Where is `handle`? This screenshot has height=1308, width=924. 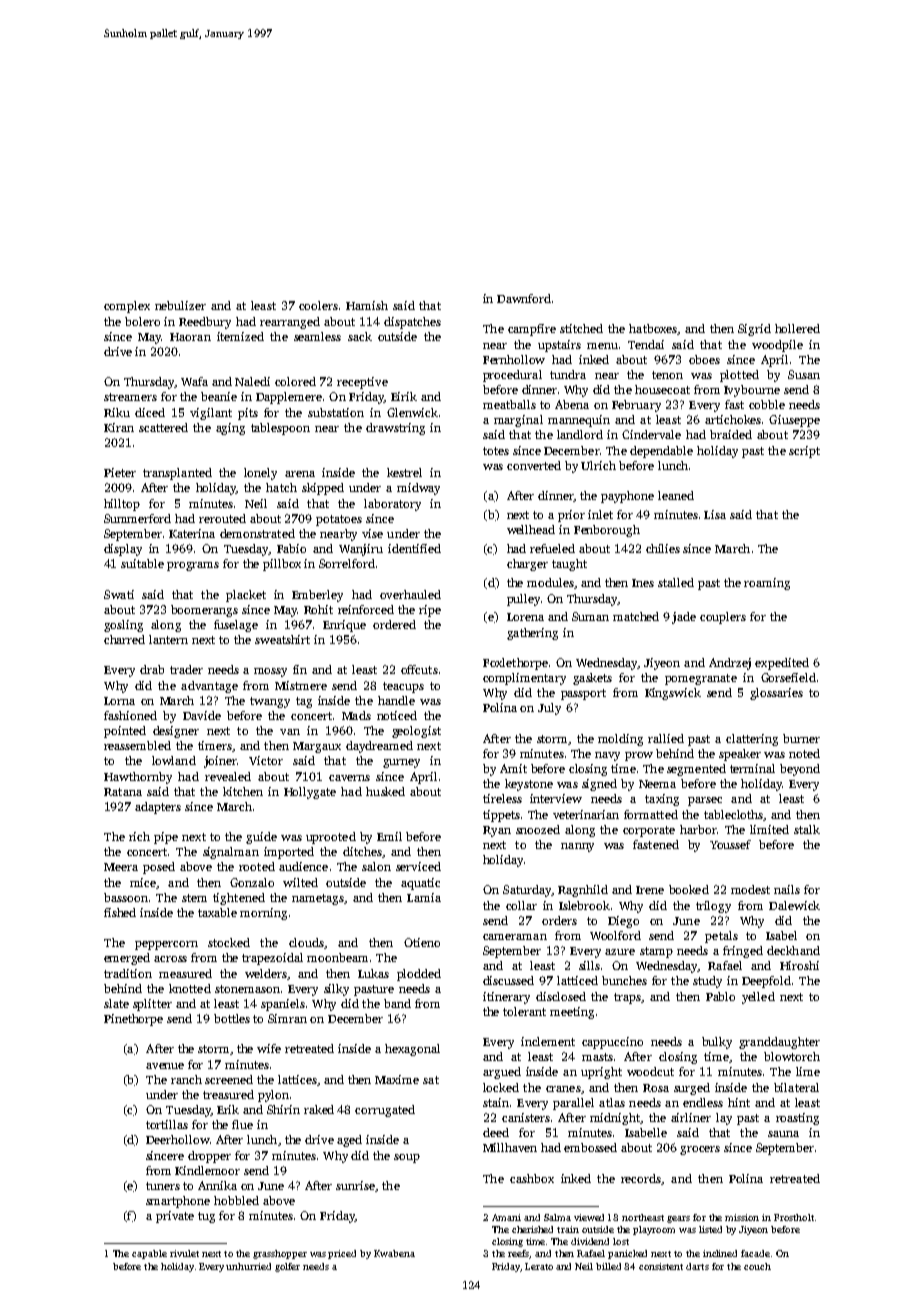
handle is located at coordinates (396, 700).
